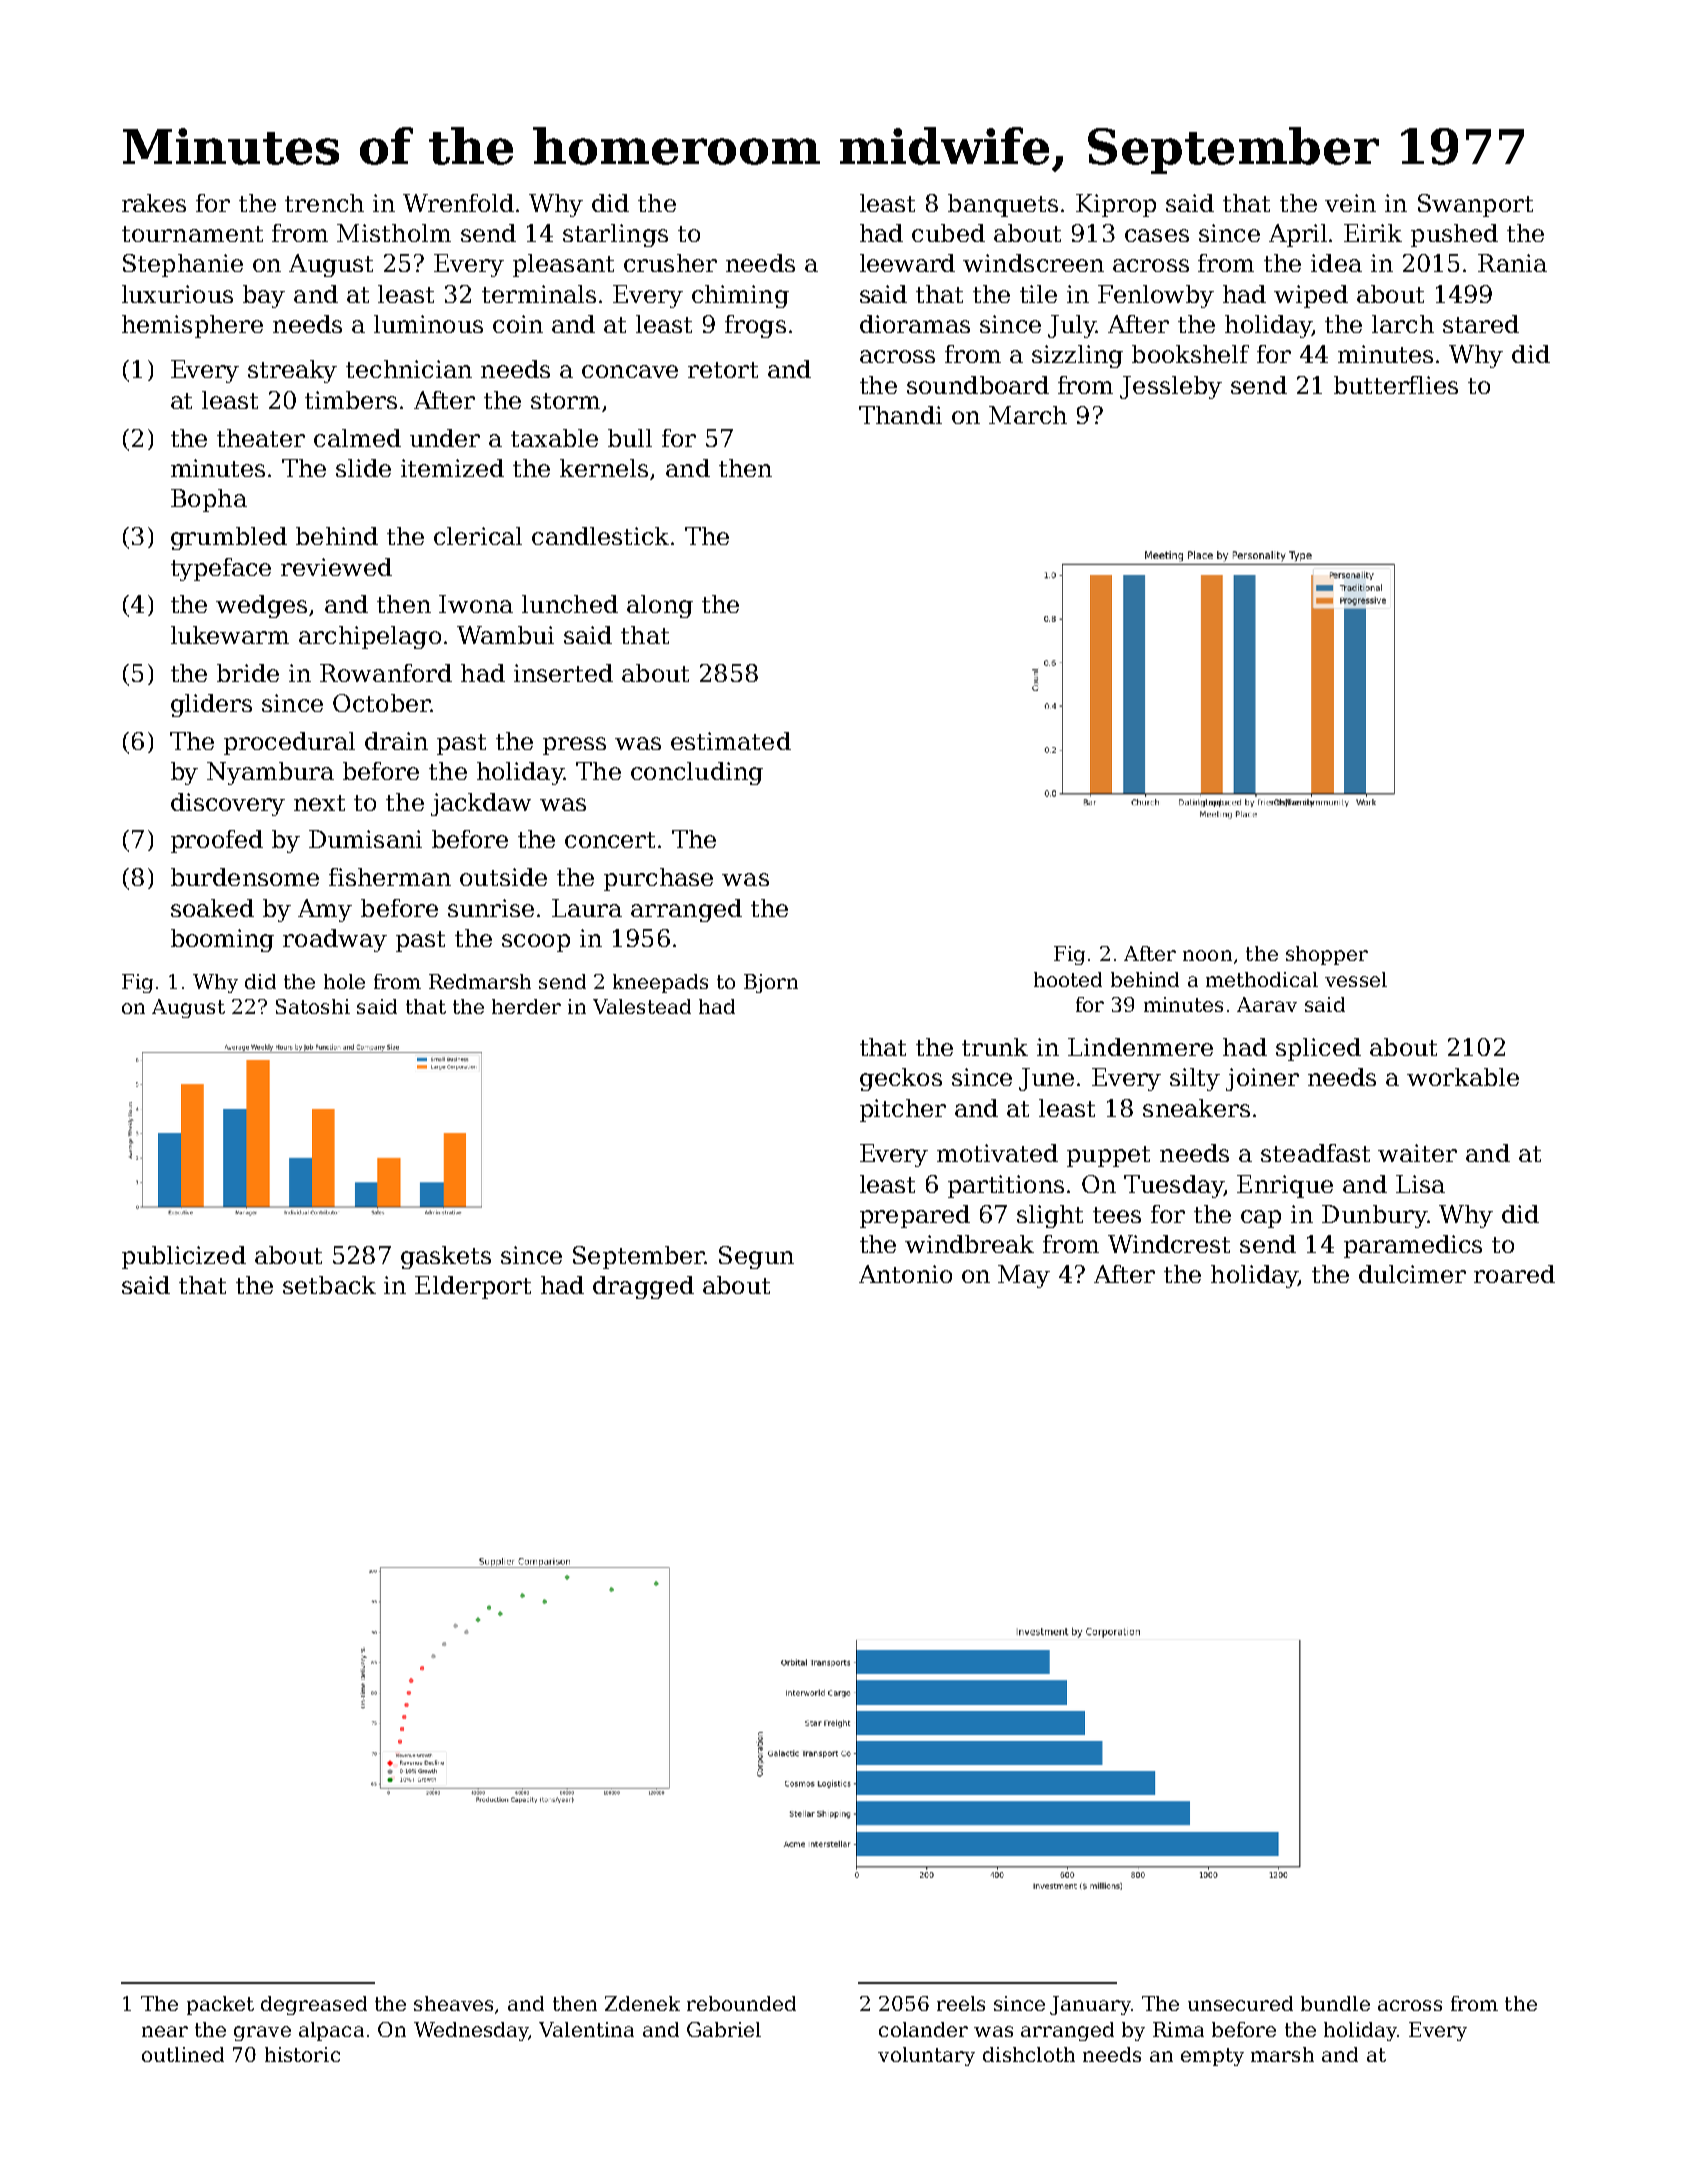 The width and height of the document is (1683, 2178). I want to click on setback, so click(329, 1285).
